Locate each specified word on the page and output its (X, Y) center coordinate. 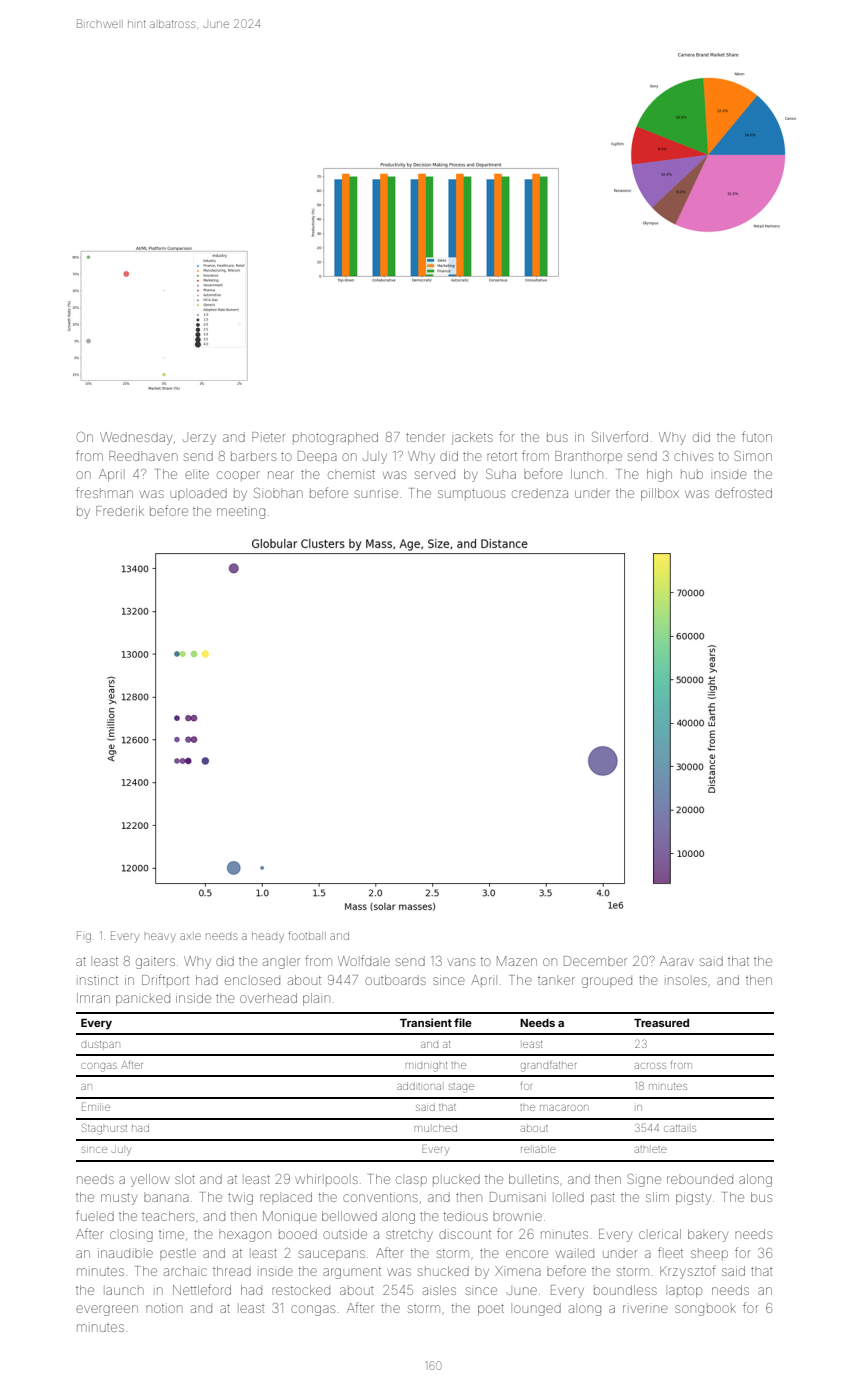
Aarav (677, 961)
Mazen (517, 961)
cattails (680, 1128)
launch (125, 1291)
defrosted (743, 492)
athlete (651, 1149)
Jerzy (199, 439)
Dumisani (516, 1197)
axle (190, 936)
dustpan (100, 1044)
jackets (472, 438)
